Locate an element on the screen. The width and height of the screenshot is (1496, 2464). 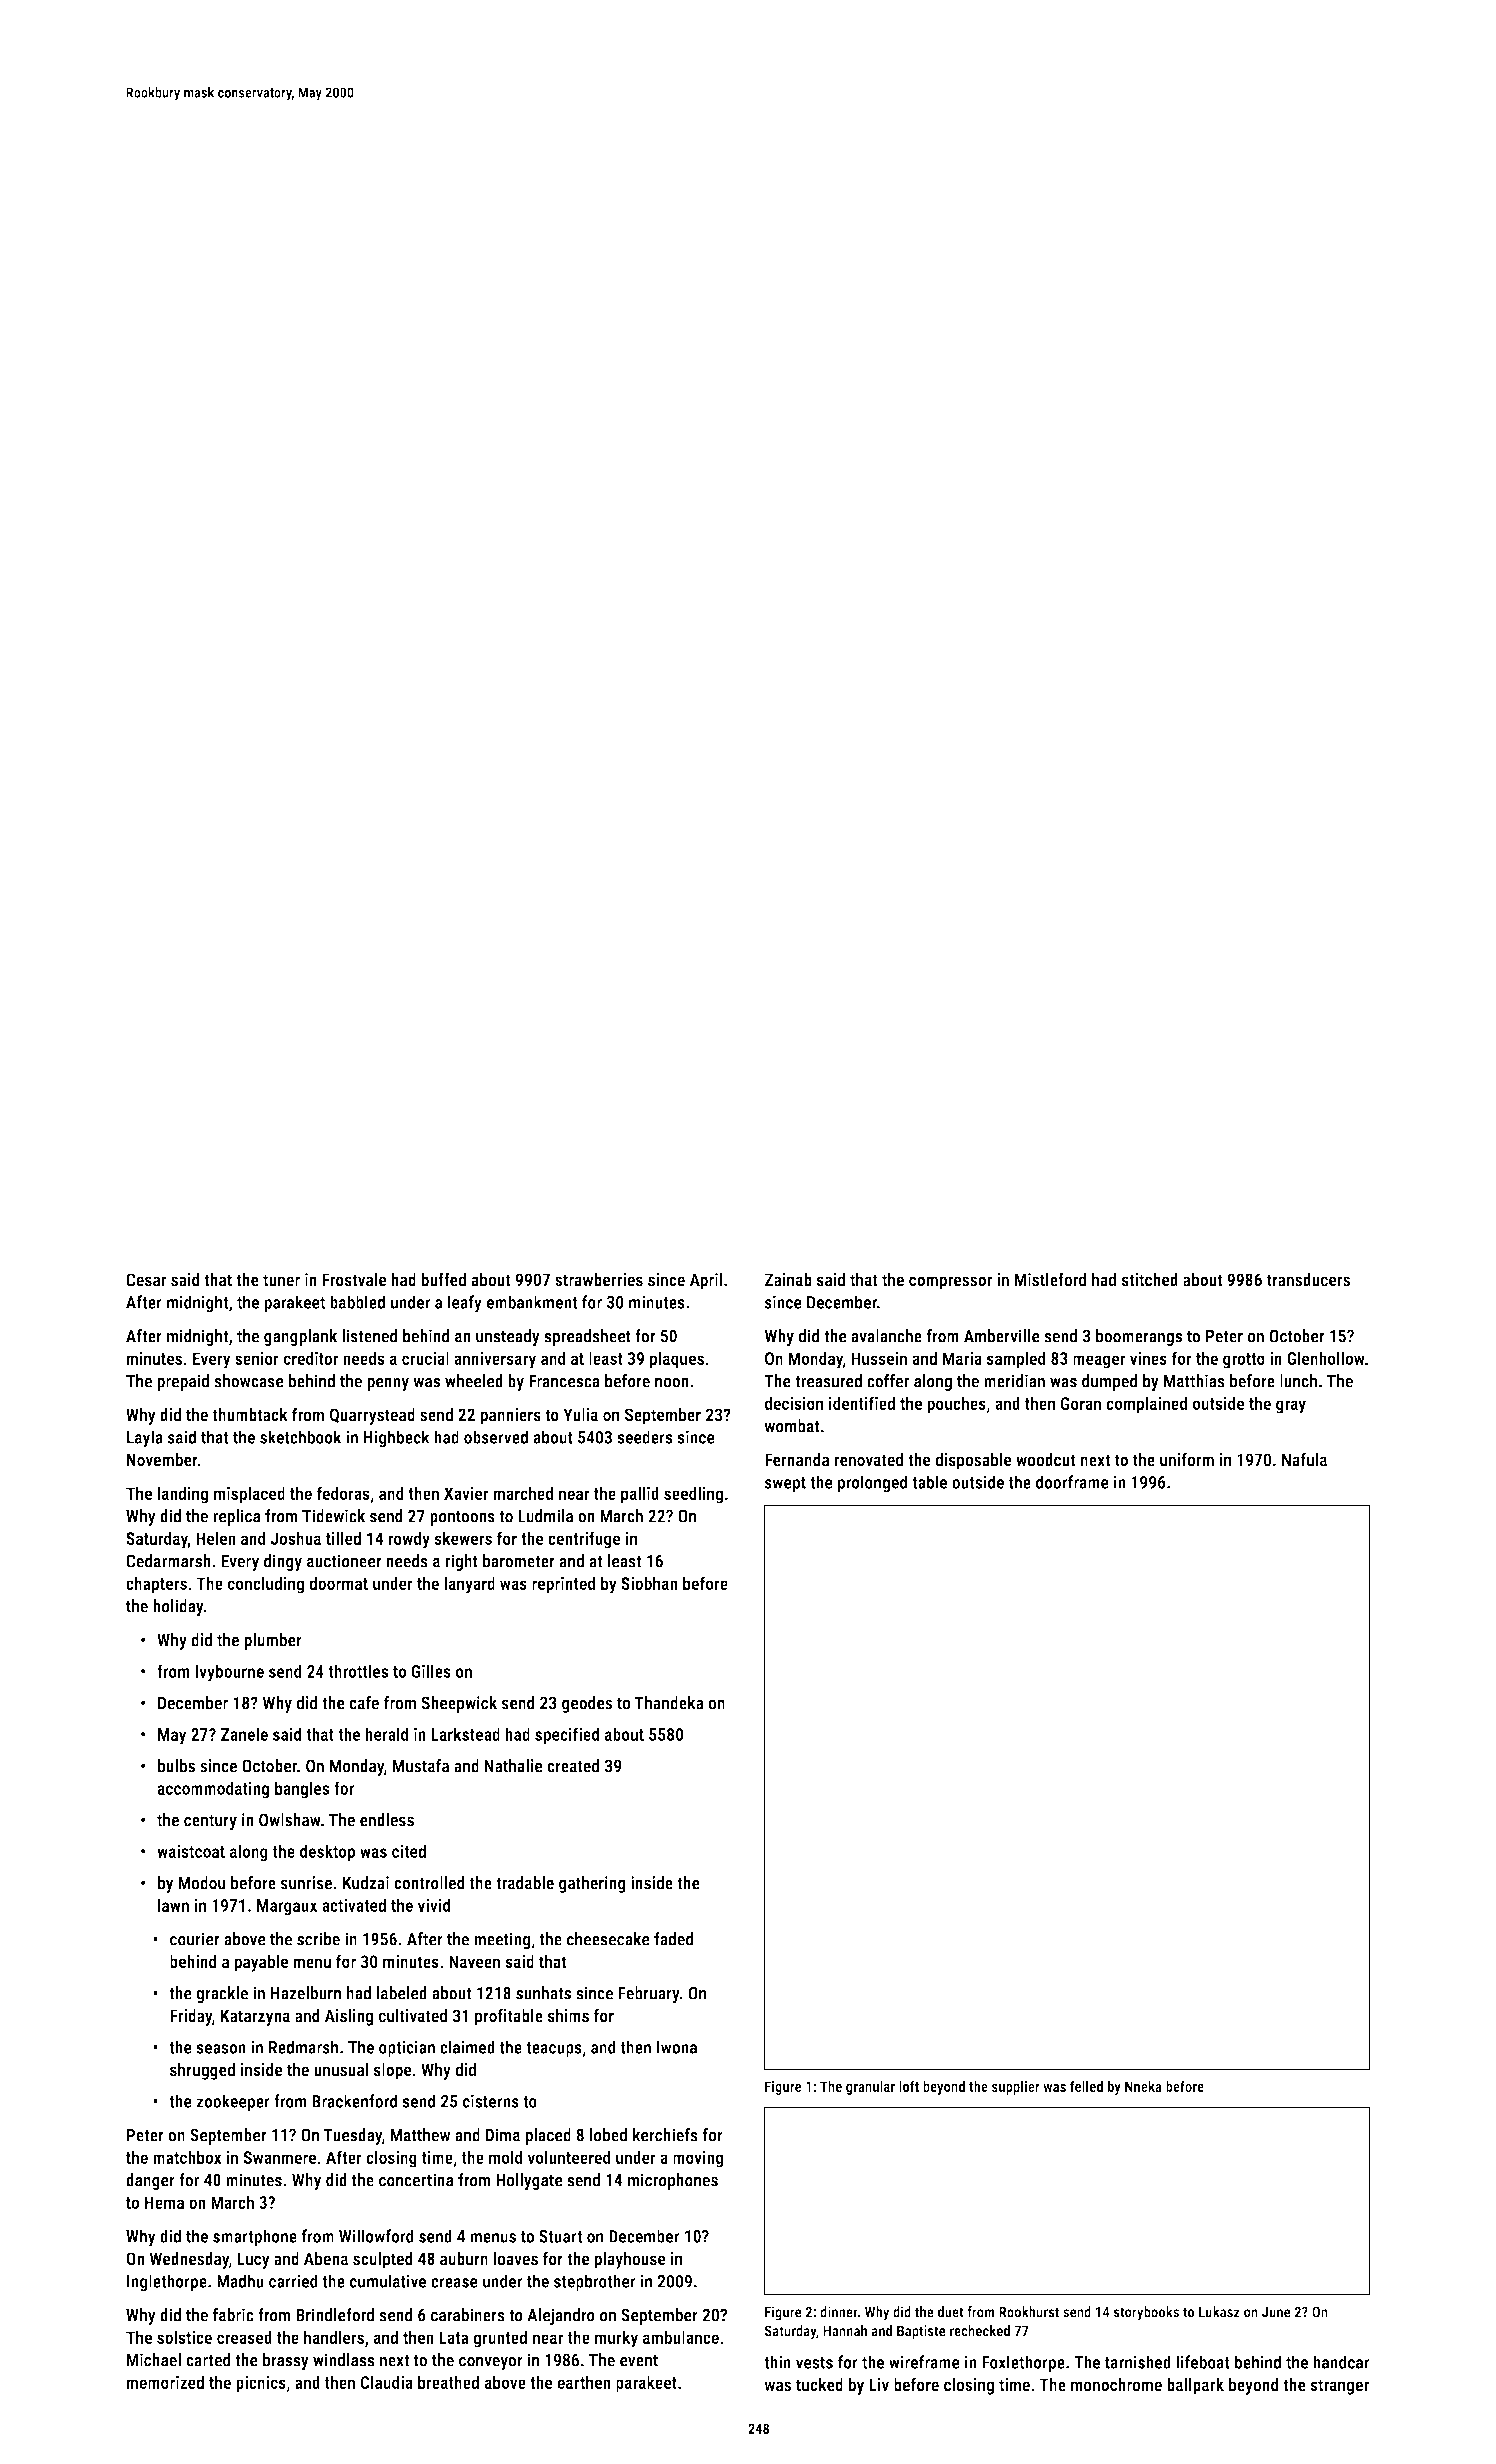
picnics is located at coordinates (261, 2384).
